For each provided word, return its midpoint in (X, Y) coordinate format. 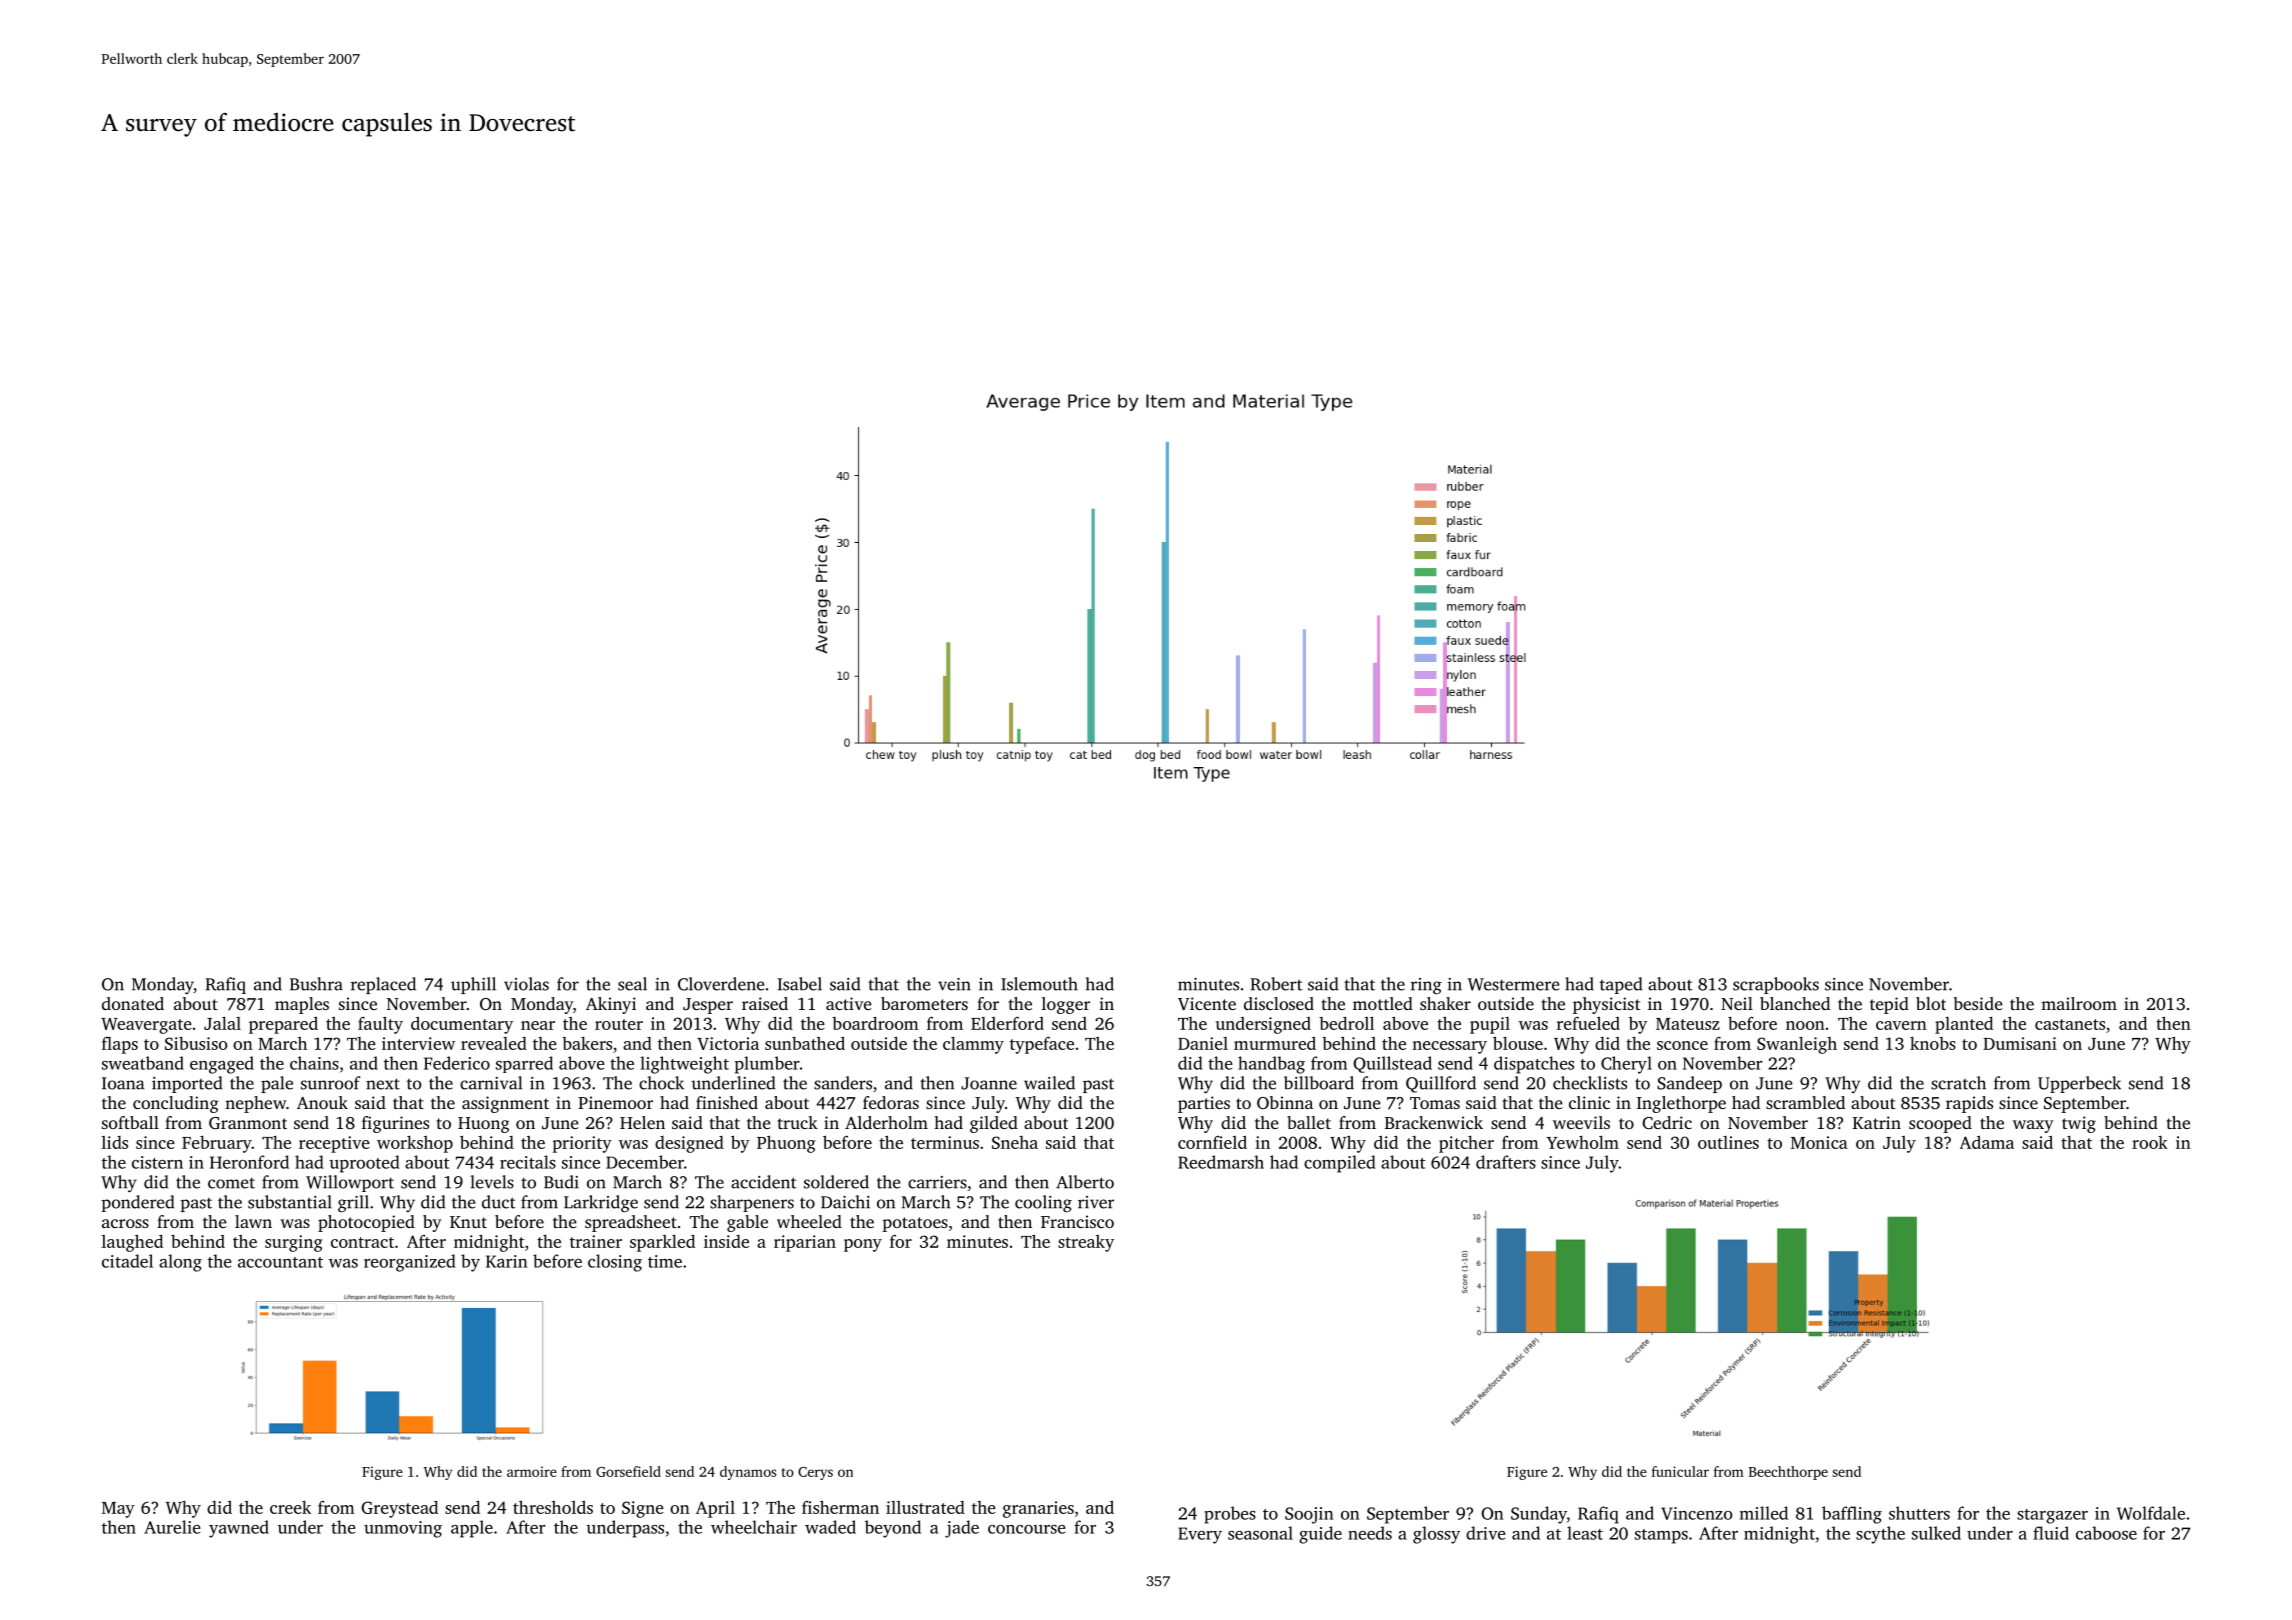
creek (290, 1507)
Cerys (815, 1473)
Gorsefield (628, 1471)
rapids (1969, 1104)
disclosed (1279, 1003)
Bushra (316, 984)
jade (962, 1529)
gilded (994, 1124)
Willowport (350, 1183)
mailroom (2079, 1003)
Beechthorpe (1788, 1473)
